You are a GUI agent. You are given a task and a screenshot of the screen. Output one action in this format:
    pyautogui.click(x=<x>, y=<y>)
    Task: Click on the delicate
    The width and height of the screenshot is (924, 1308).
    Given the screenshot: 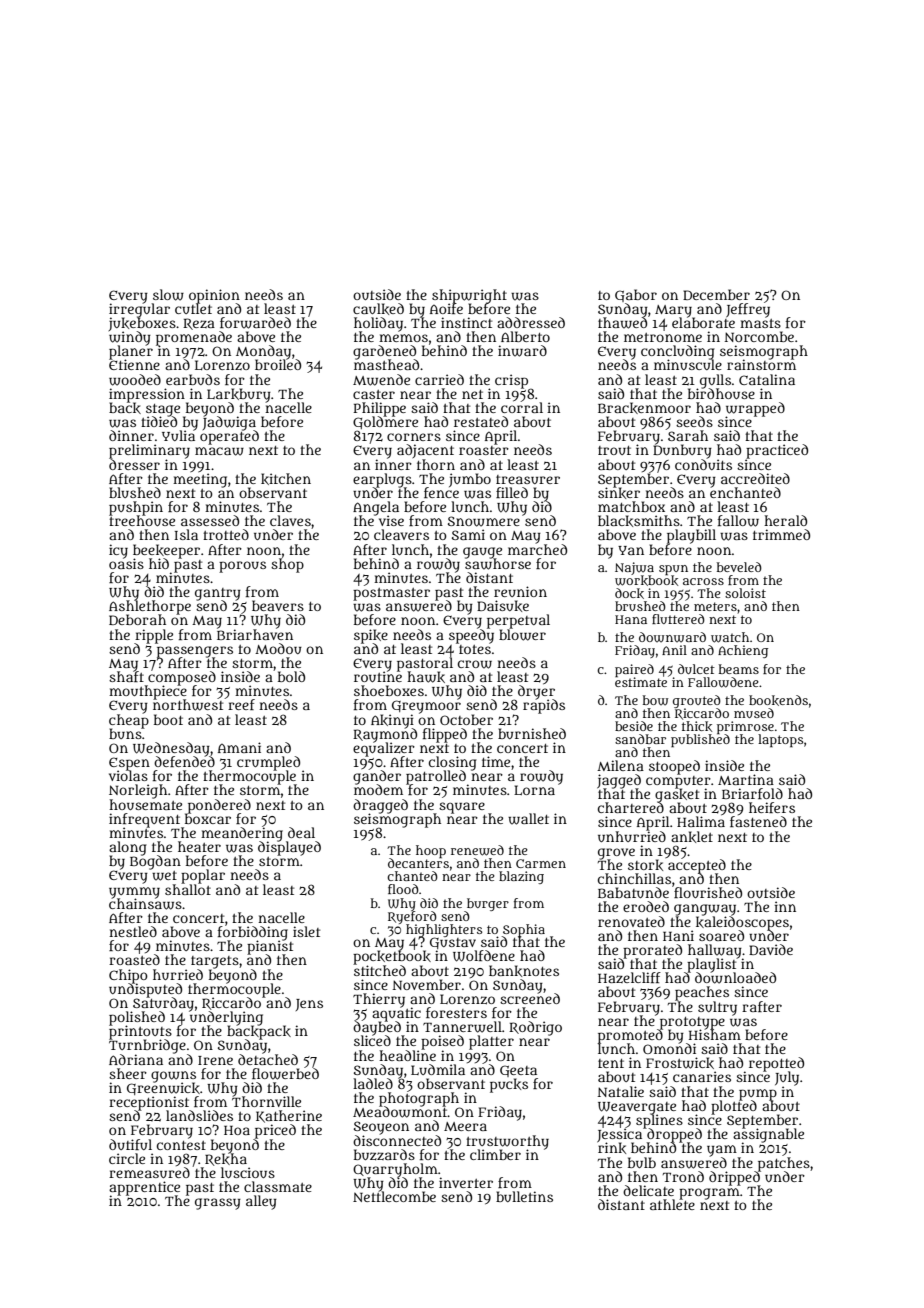 What is the action you would take?
    pyautogui.click(x=648, y=1190)
